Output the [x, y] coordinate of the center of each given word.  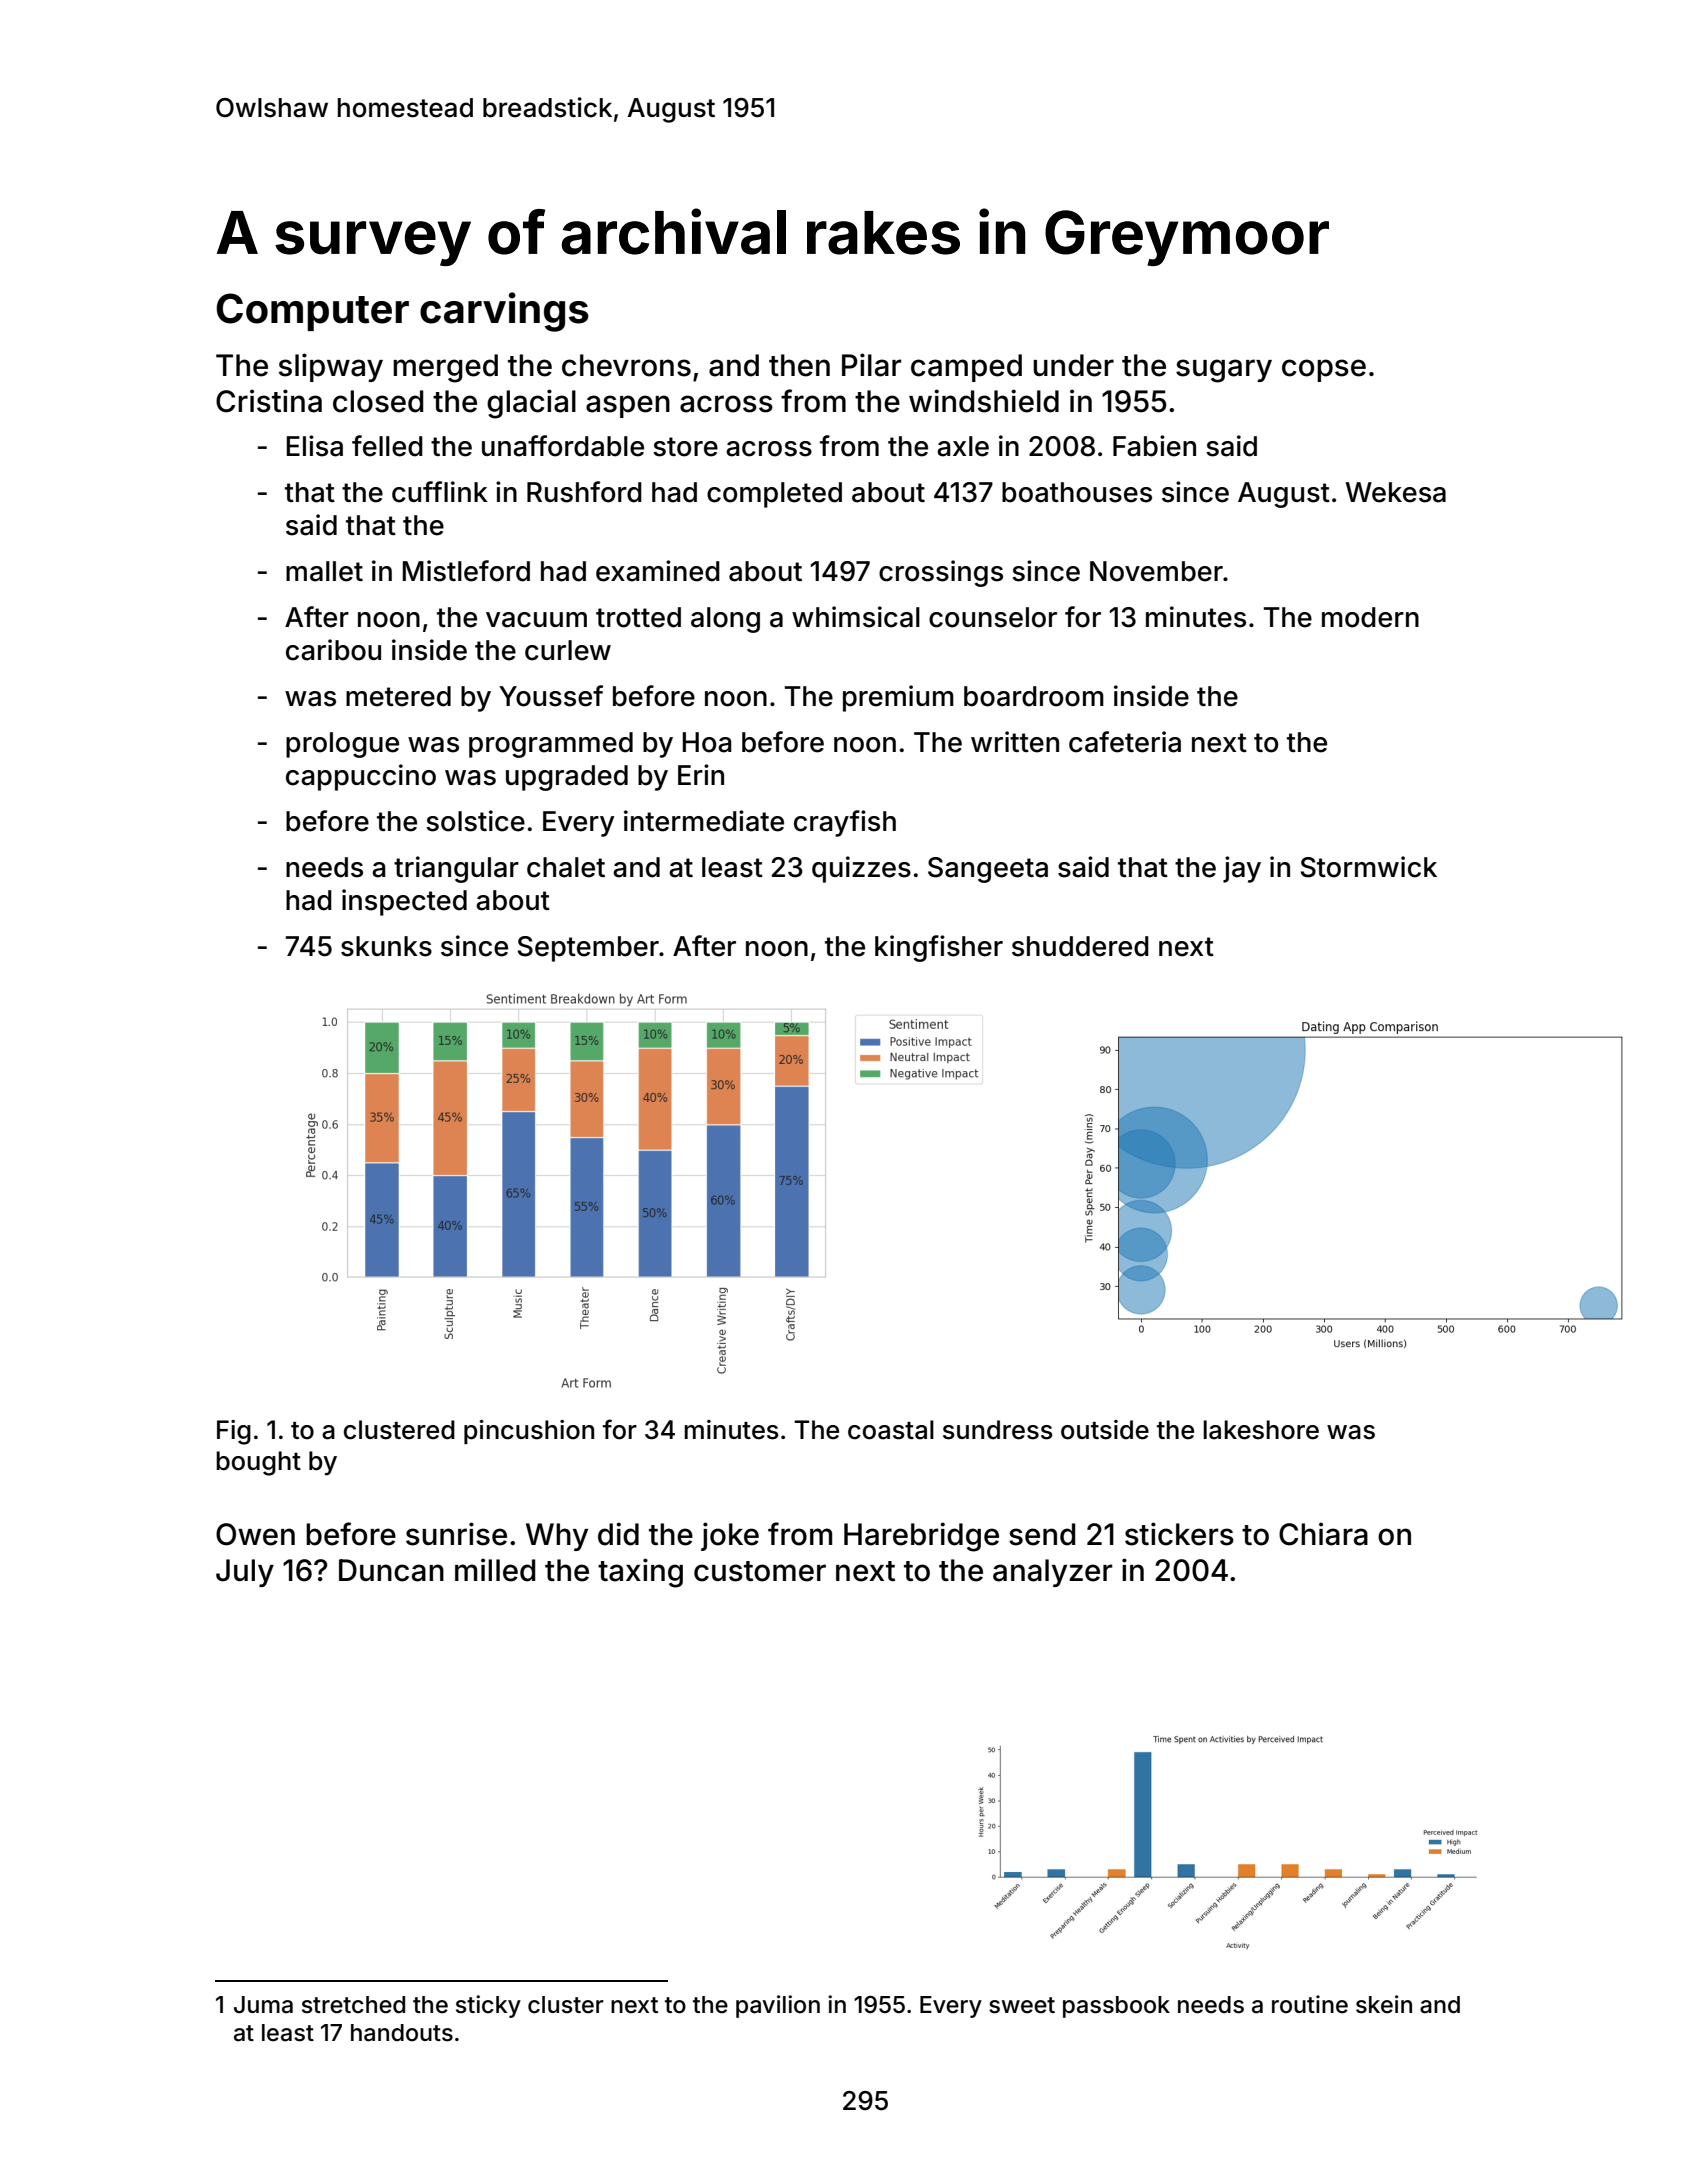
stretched [353, 2005]
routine [1310, 2004]
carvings [504, 312]
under [1073, 365]
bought [258, 1463]
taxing [640, 1573]
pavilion [778, 2006]
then [799, 365]
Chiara [1323, 1534]
